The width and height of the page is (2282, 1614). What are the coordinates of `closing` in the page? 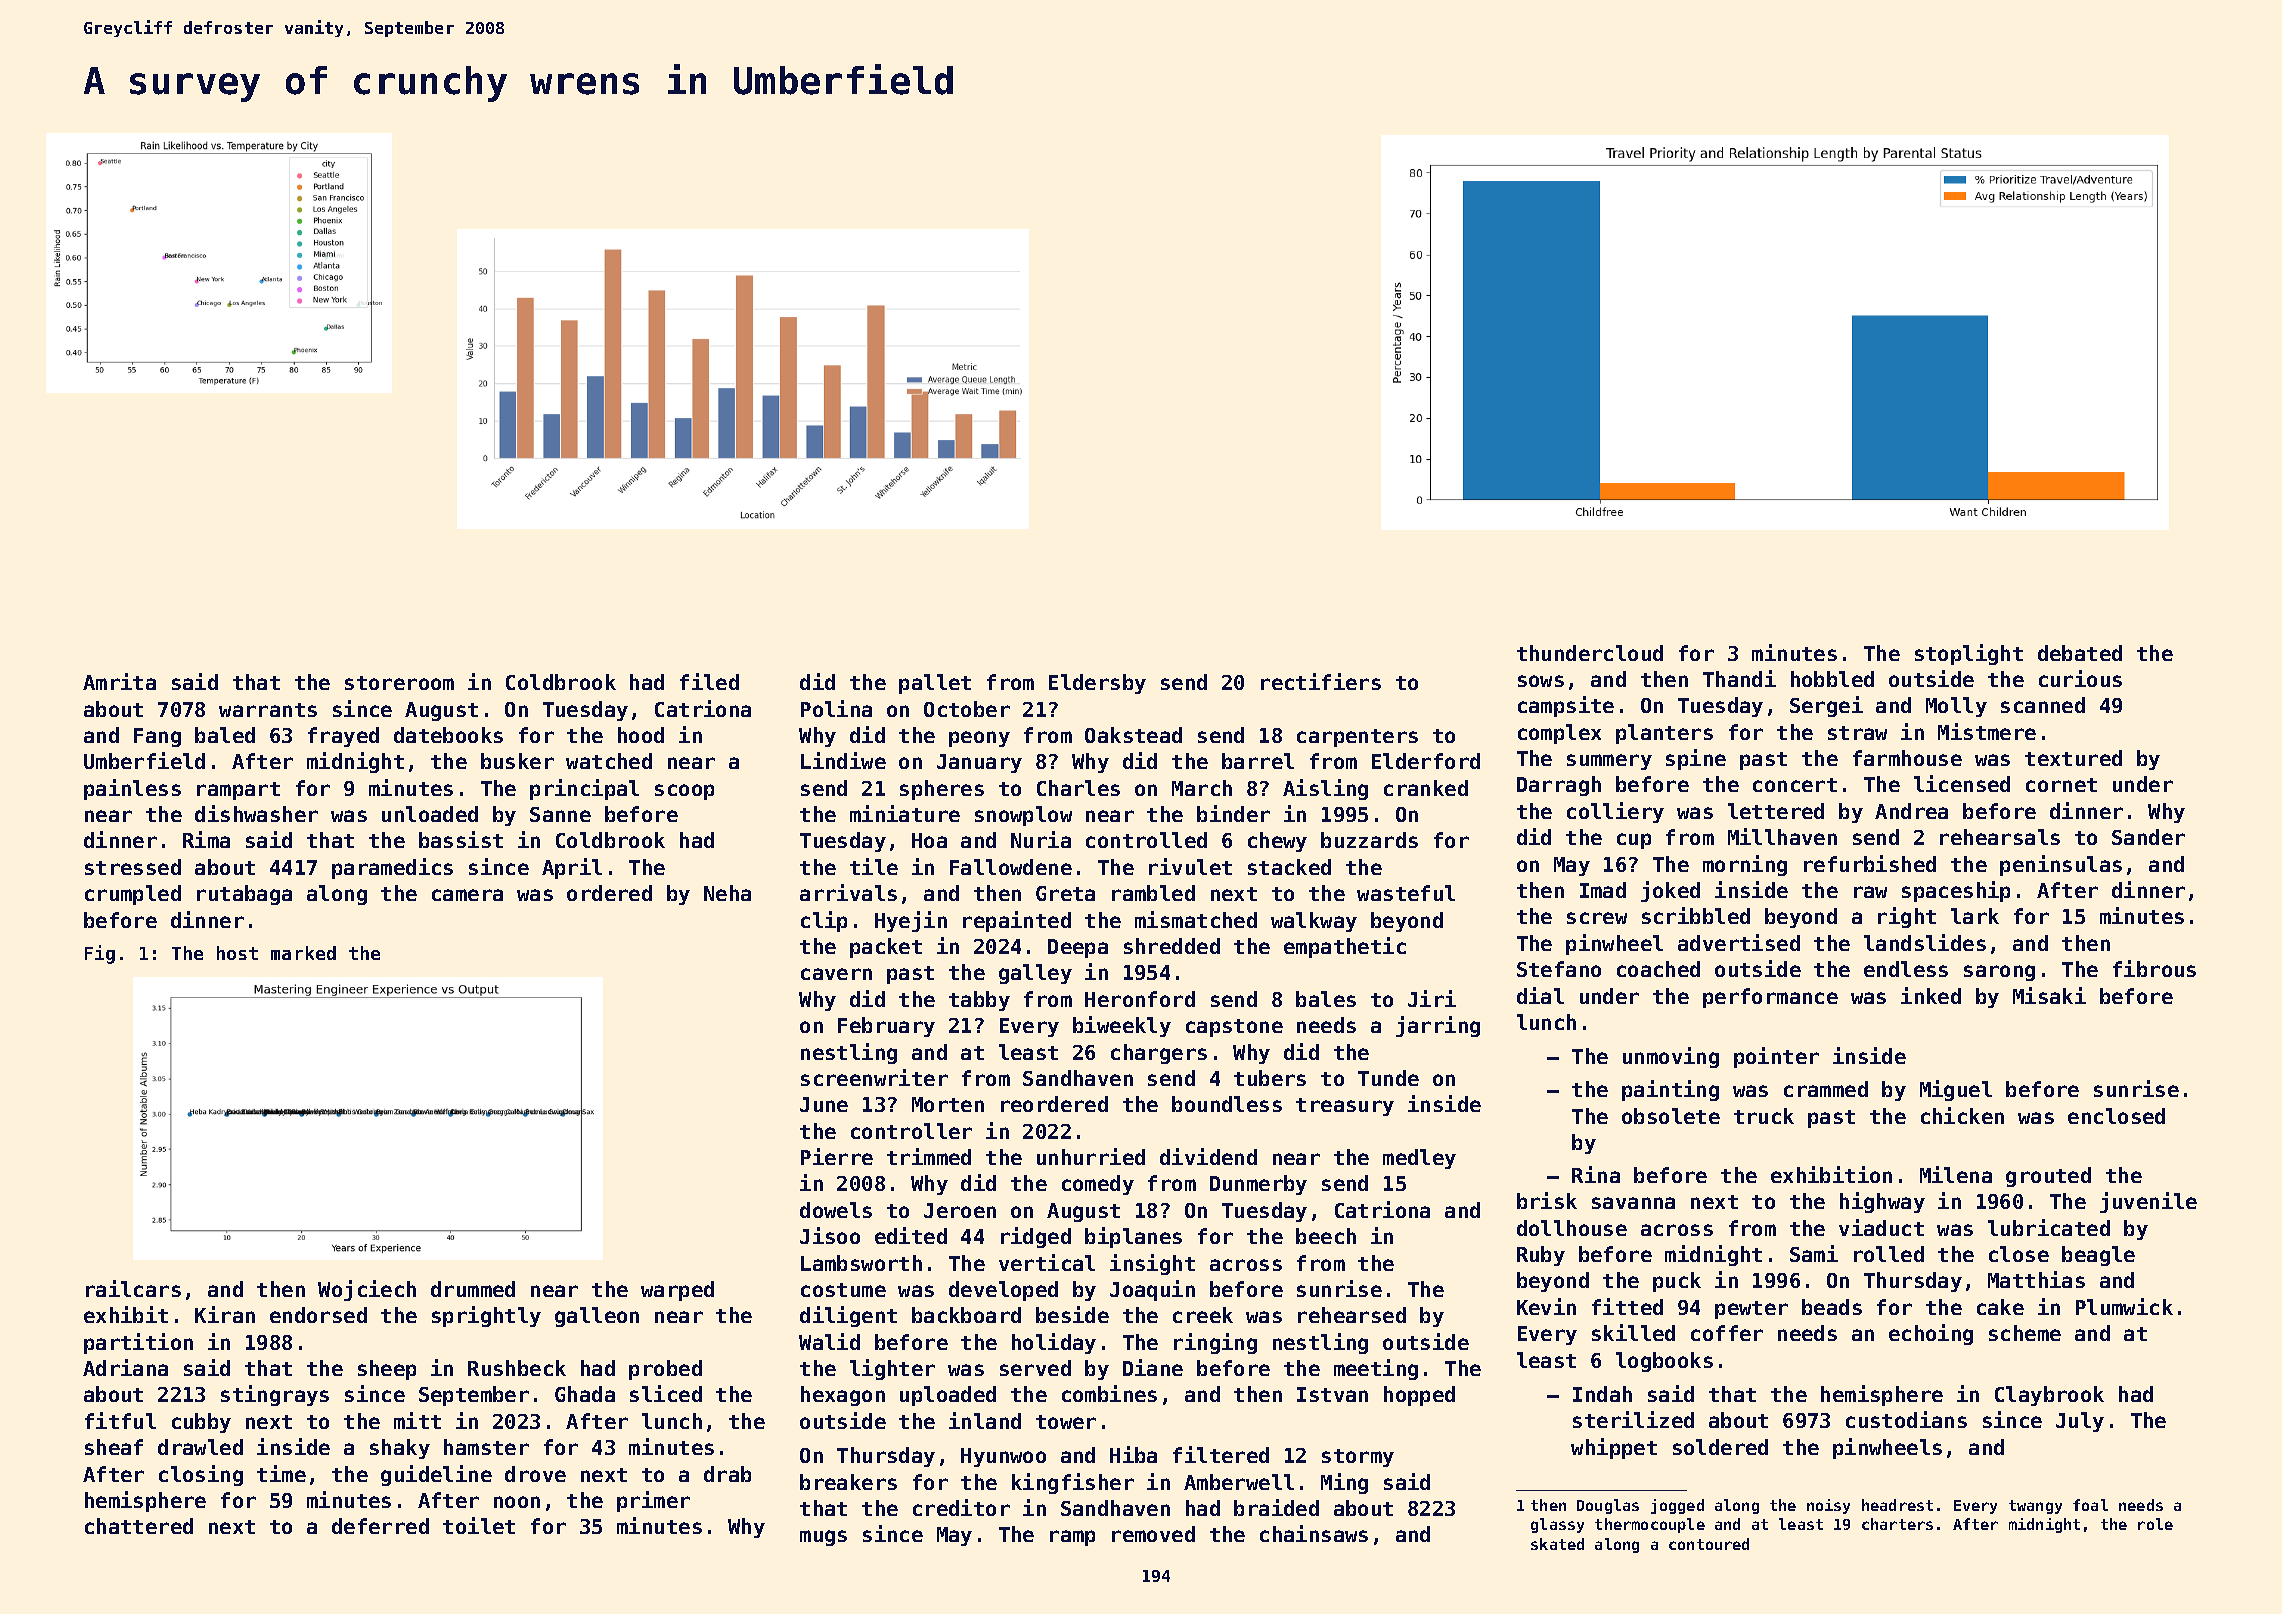 It's located at (201, 1475).
